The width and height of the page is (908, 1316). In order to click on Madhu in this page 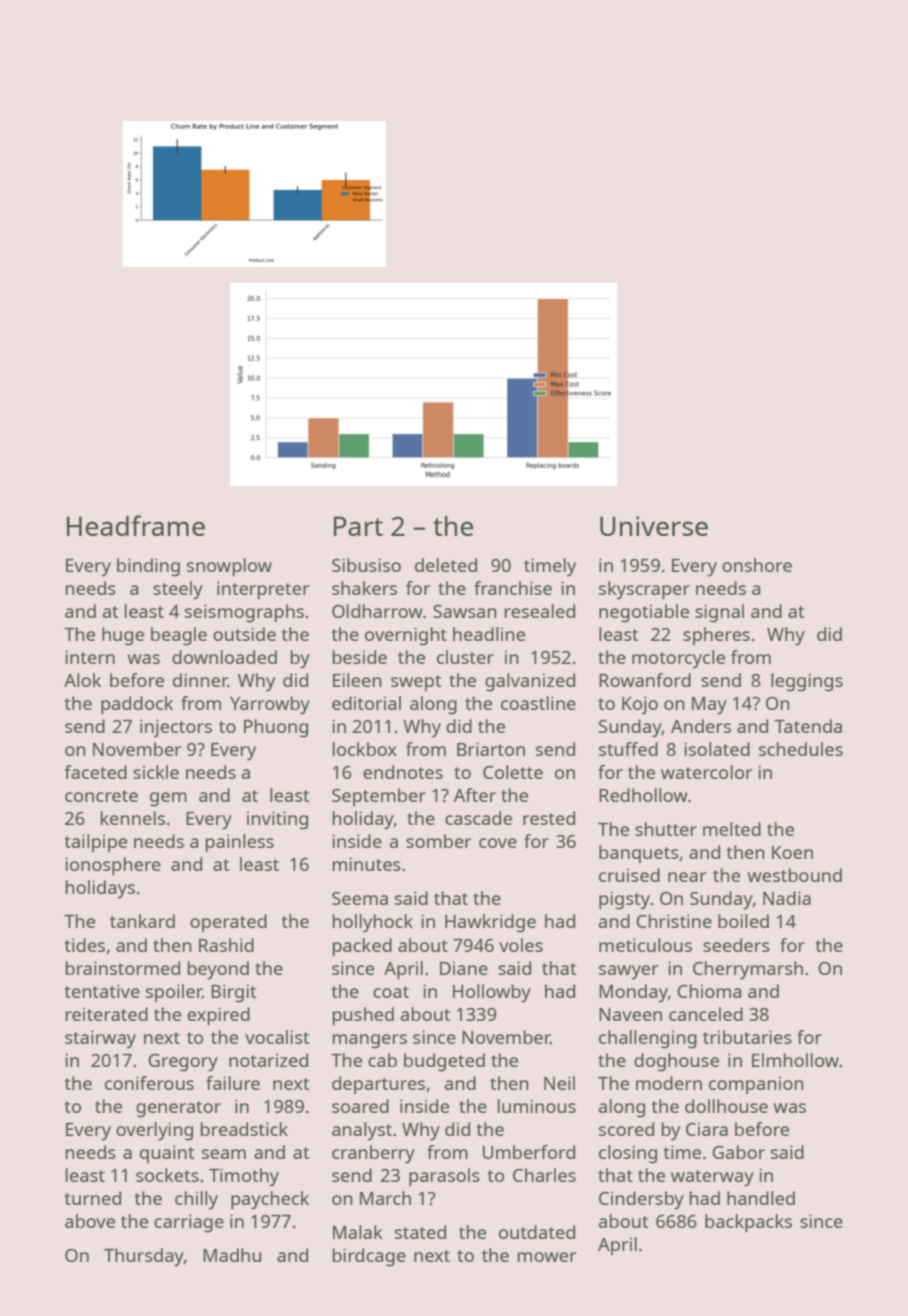, I will do `click(232, 1255)`.
